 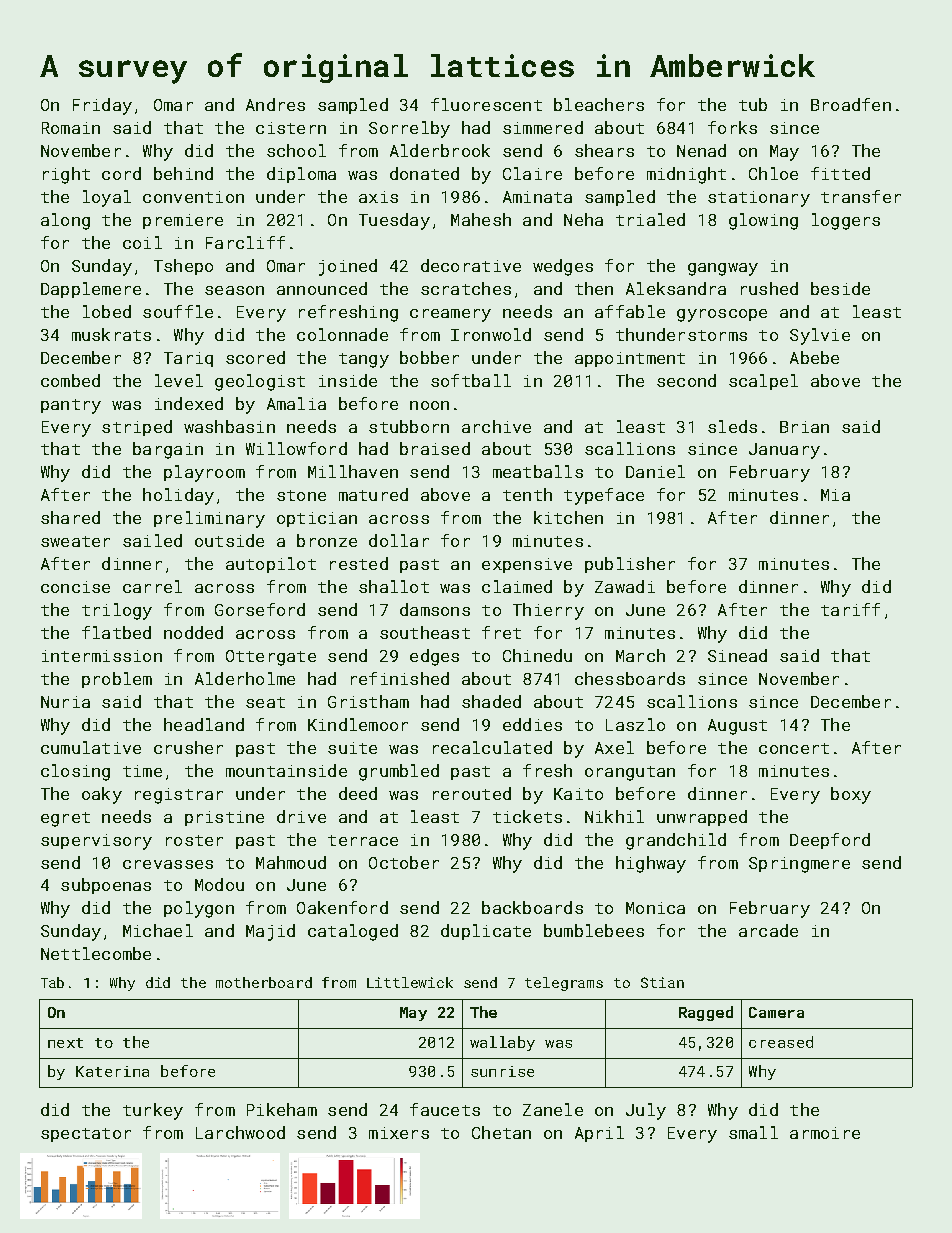 What do you see at coordinates (440, 150) in the screenshot?
I see `Alderbrook` at bounding box center [440, 150].
